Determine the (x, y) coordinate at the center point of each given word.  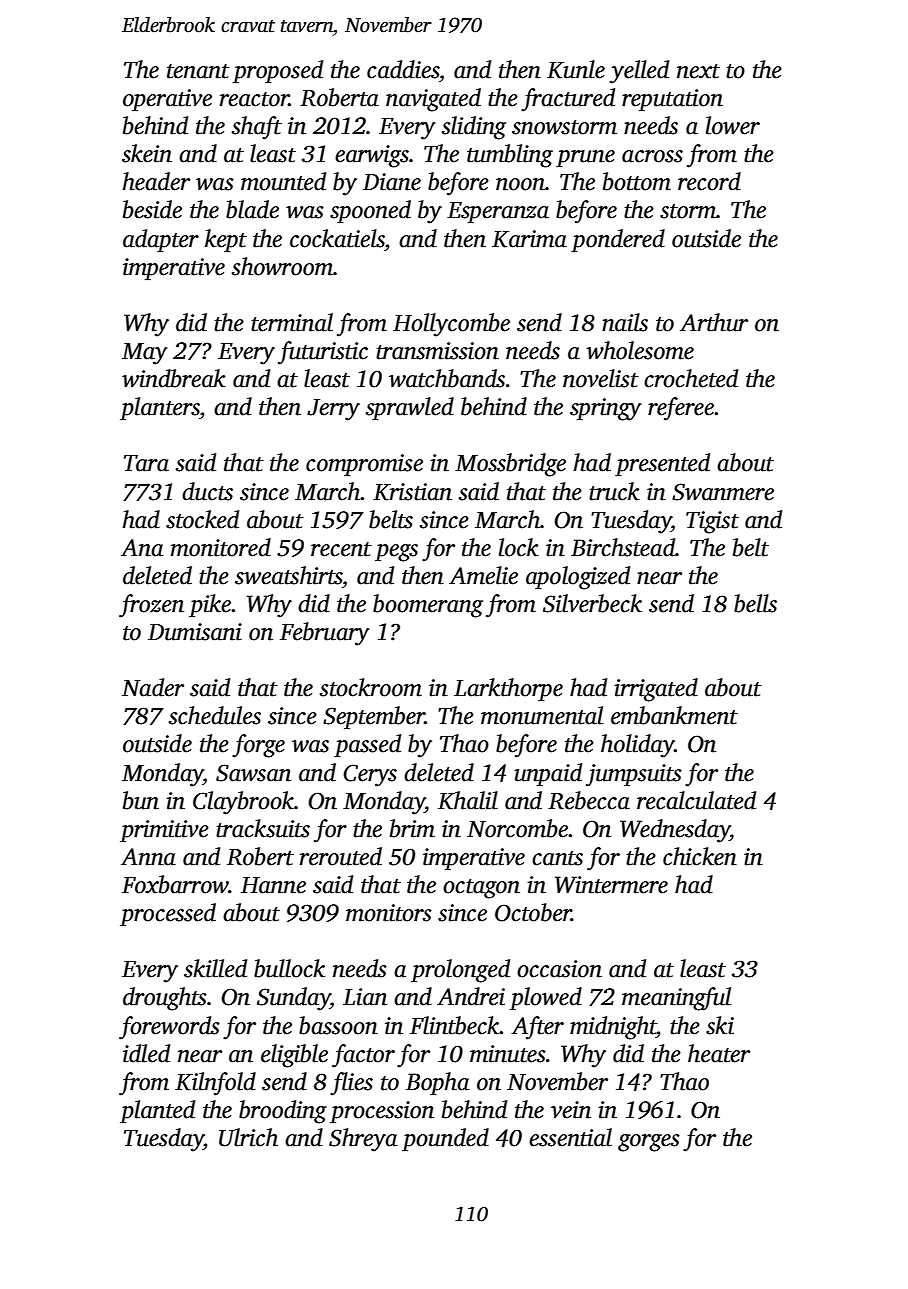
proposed (278, 71)
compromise (364, 465)
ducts (207, 491)
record (709, 181)
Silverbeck (592, 603)
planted (157, 1111)
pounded (445, 1139)
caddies (403, 69)
